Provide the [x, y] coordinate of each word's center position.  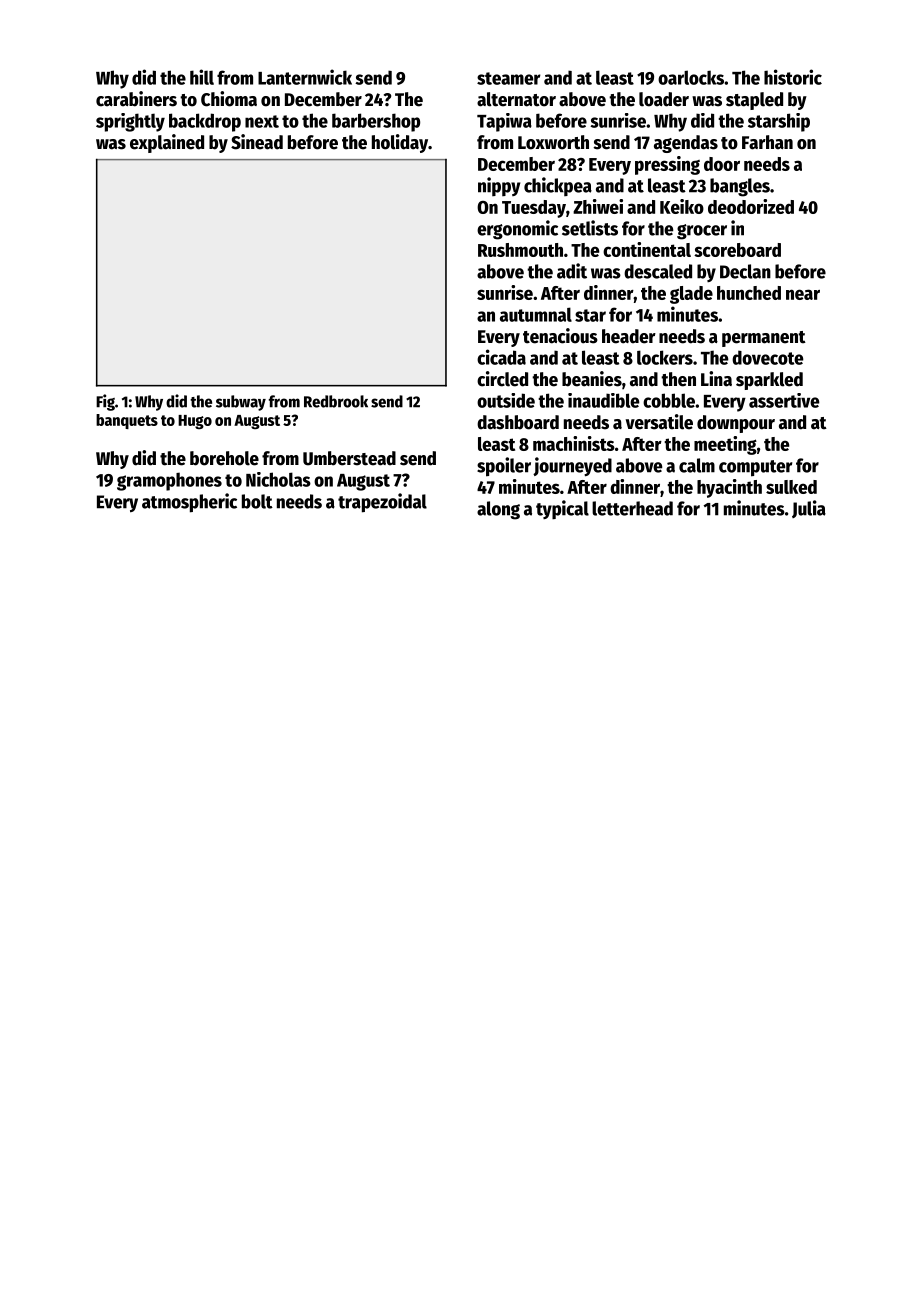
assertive [784, 400]
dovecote [767, 357]
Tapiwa [504, 122]
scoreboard [737, 250]
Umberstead [349, 458]
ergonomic [517, 230]
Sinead [257, 142]
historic [793, 77]
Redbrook [336, 401]
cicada [501, 357]
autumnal [536, 314]
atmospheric [189, 503]
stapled [754, 101]
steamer [509, 78]
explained [167, 143]
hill [202, 77]
